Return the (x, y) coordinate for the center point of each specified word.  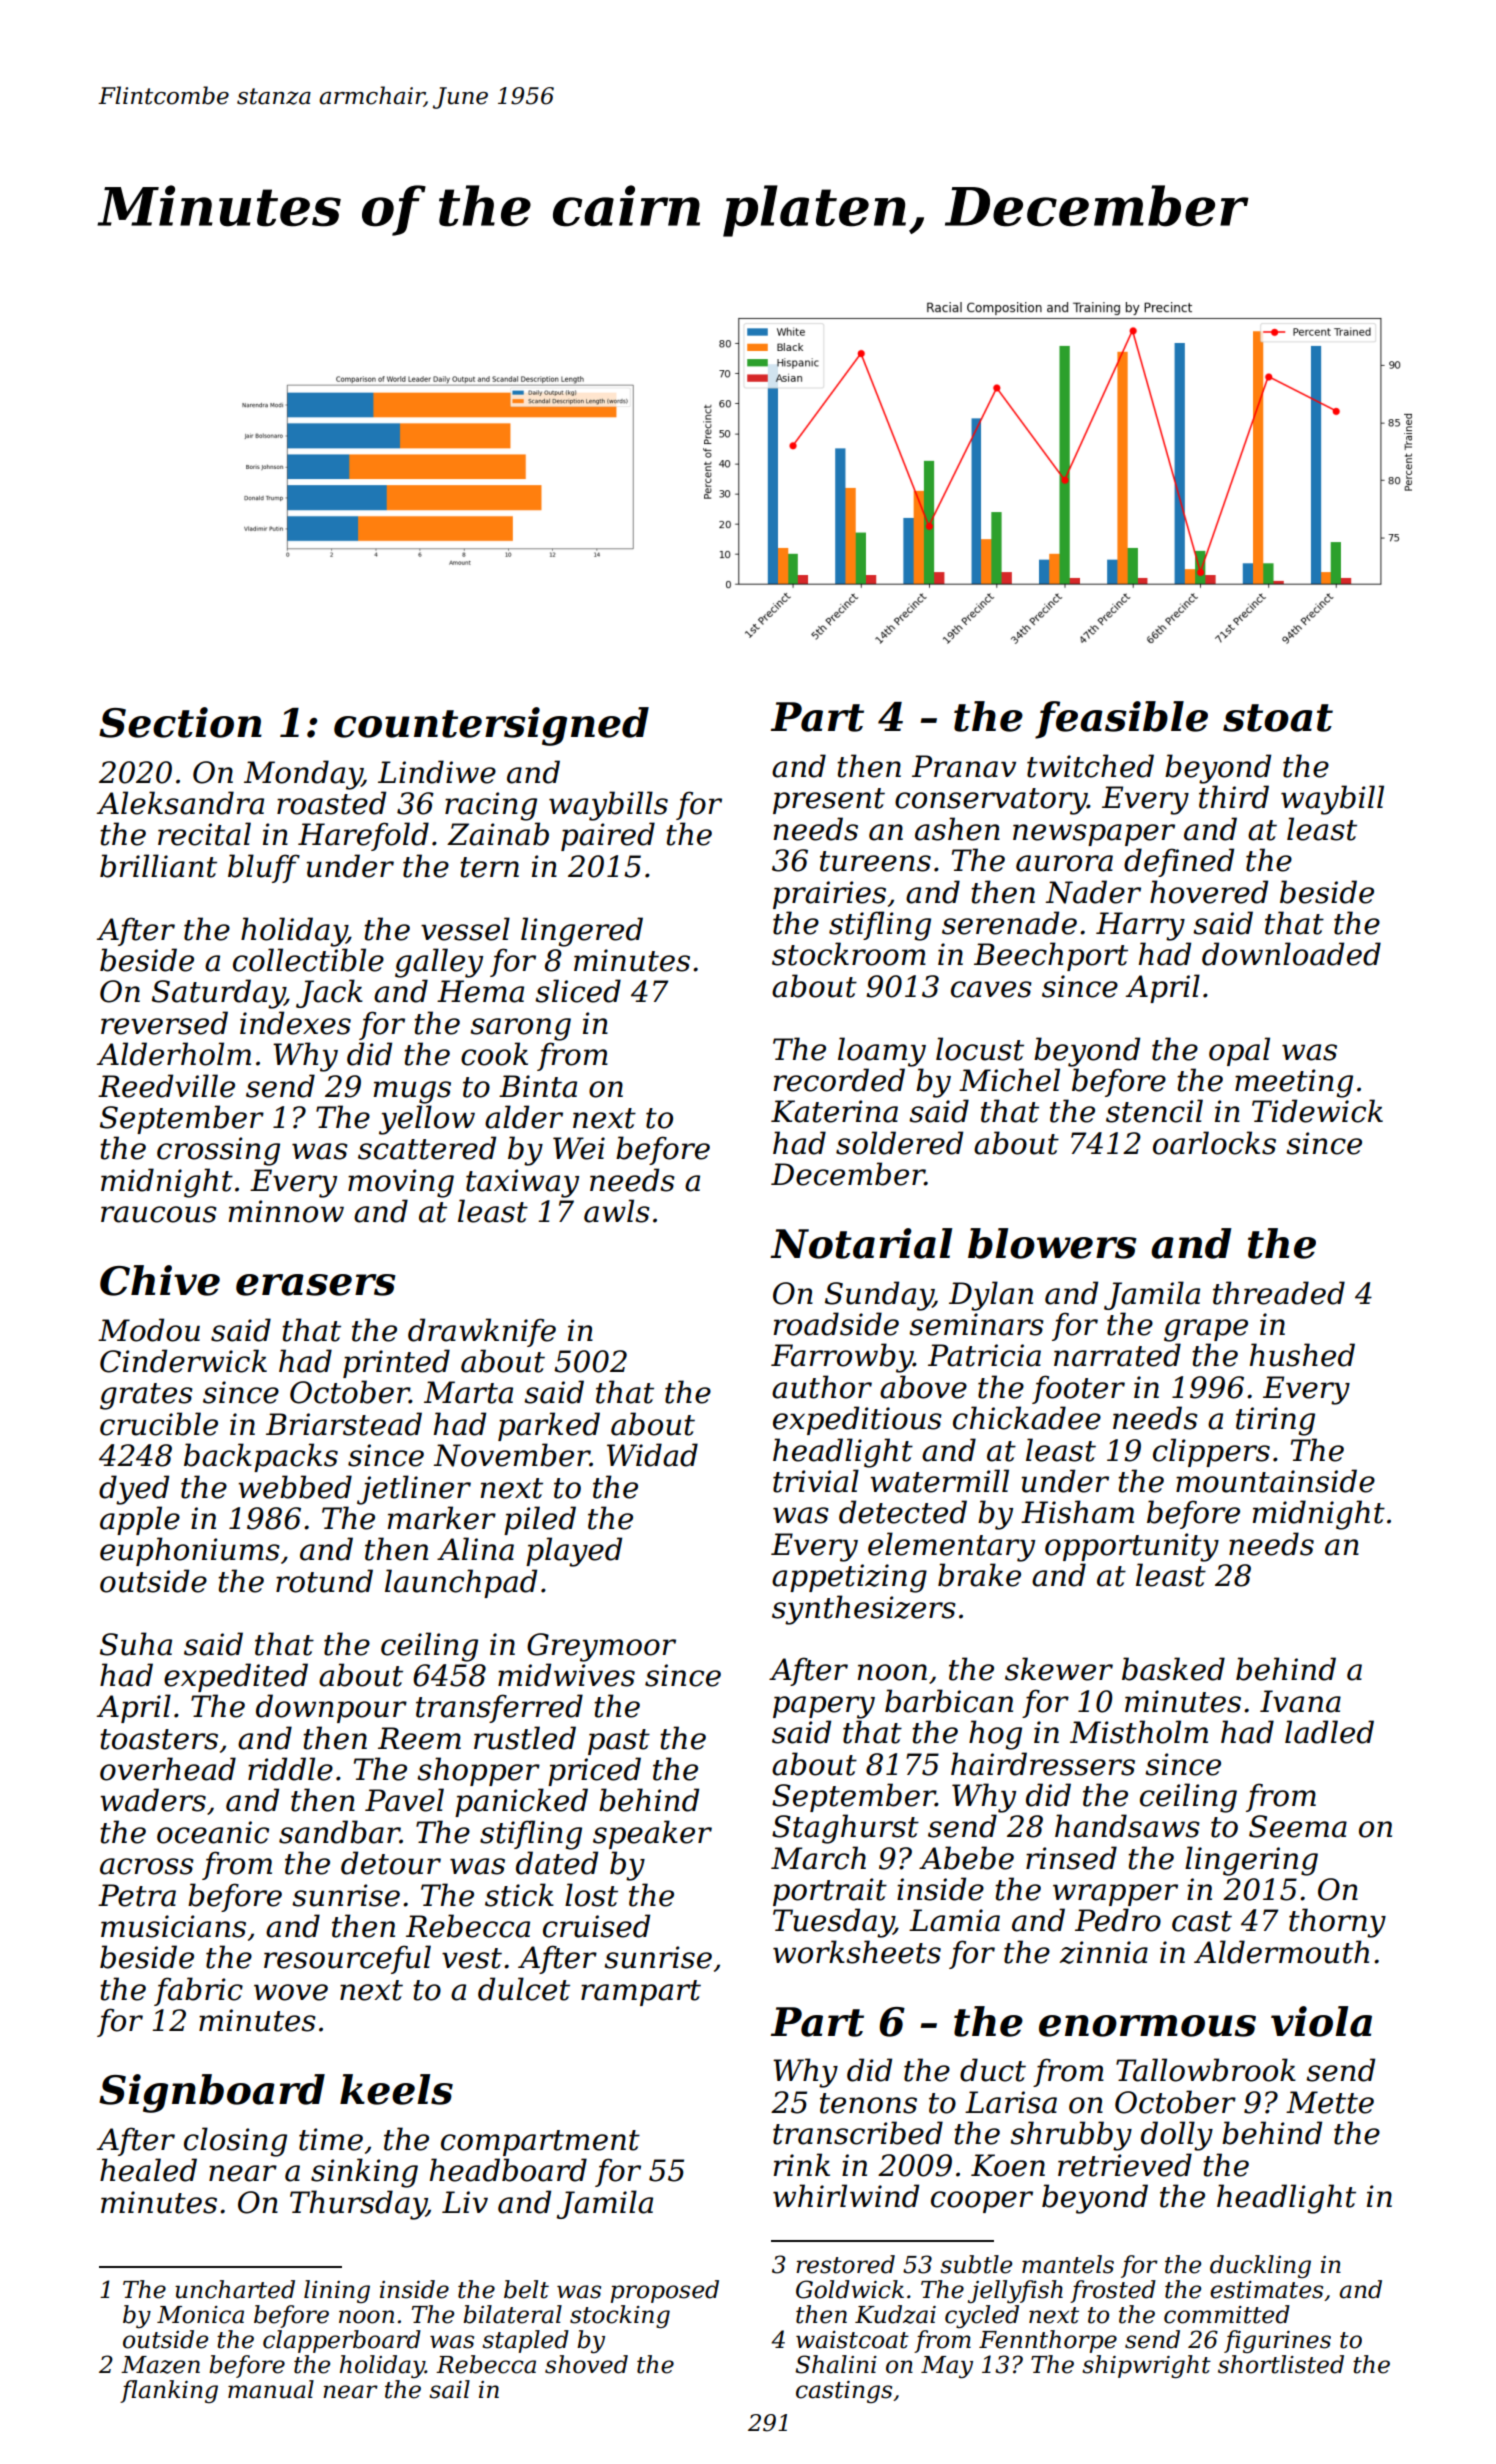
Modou (149, 1330)
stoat (1278, 718)
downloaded (1291, 954)
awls (617, 1211)
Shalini (836, 2364)
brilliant (158, 866)
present (829, 801)
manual (271, 2389)
